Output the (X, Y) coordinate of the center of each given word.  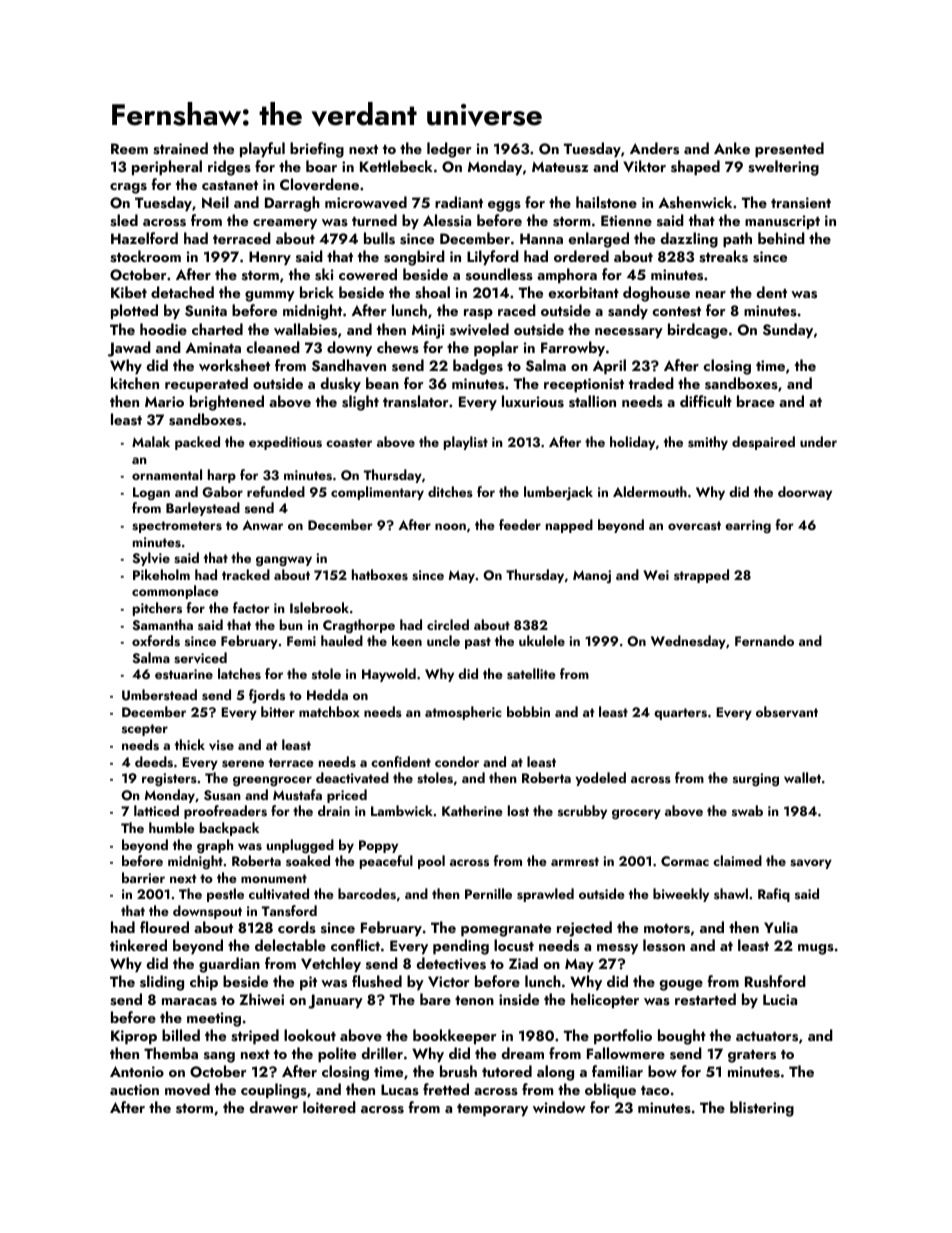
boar (321, 166)
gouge (681, 985)
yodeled (600, 779)
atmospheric (463, 713)
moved (187, 1089)
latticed (156, 810)
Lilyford (493, 258)
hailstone (606, 202)
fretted (446, 1089)
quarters (680, 714)
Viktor (644, 166)
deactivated (352, 778)
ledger (449, 150)
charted (217, 329)
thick (190, 744)
